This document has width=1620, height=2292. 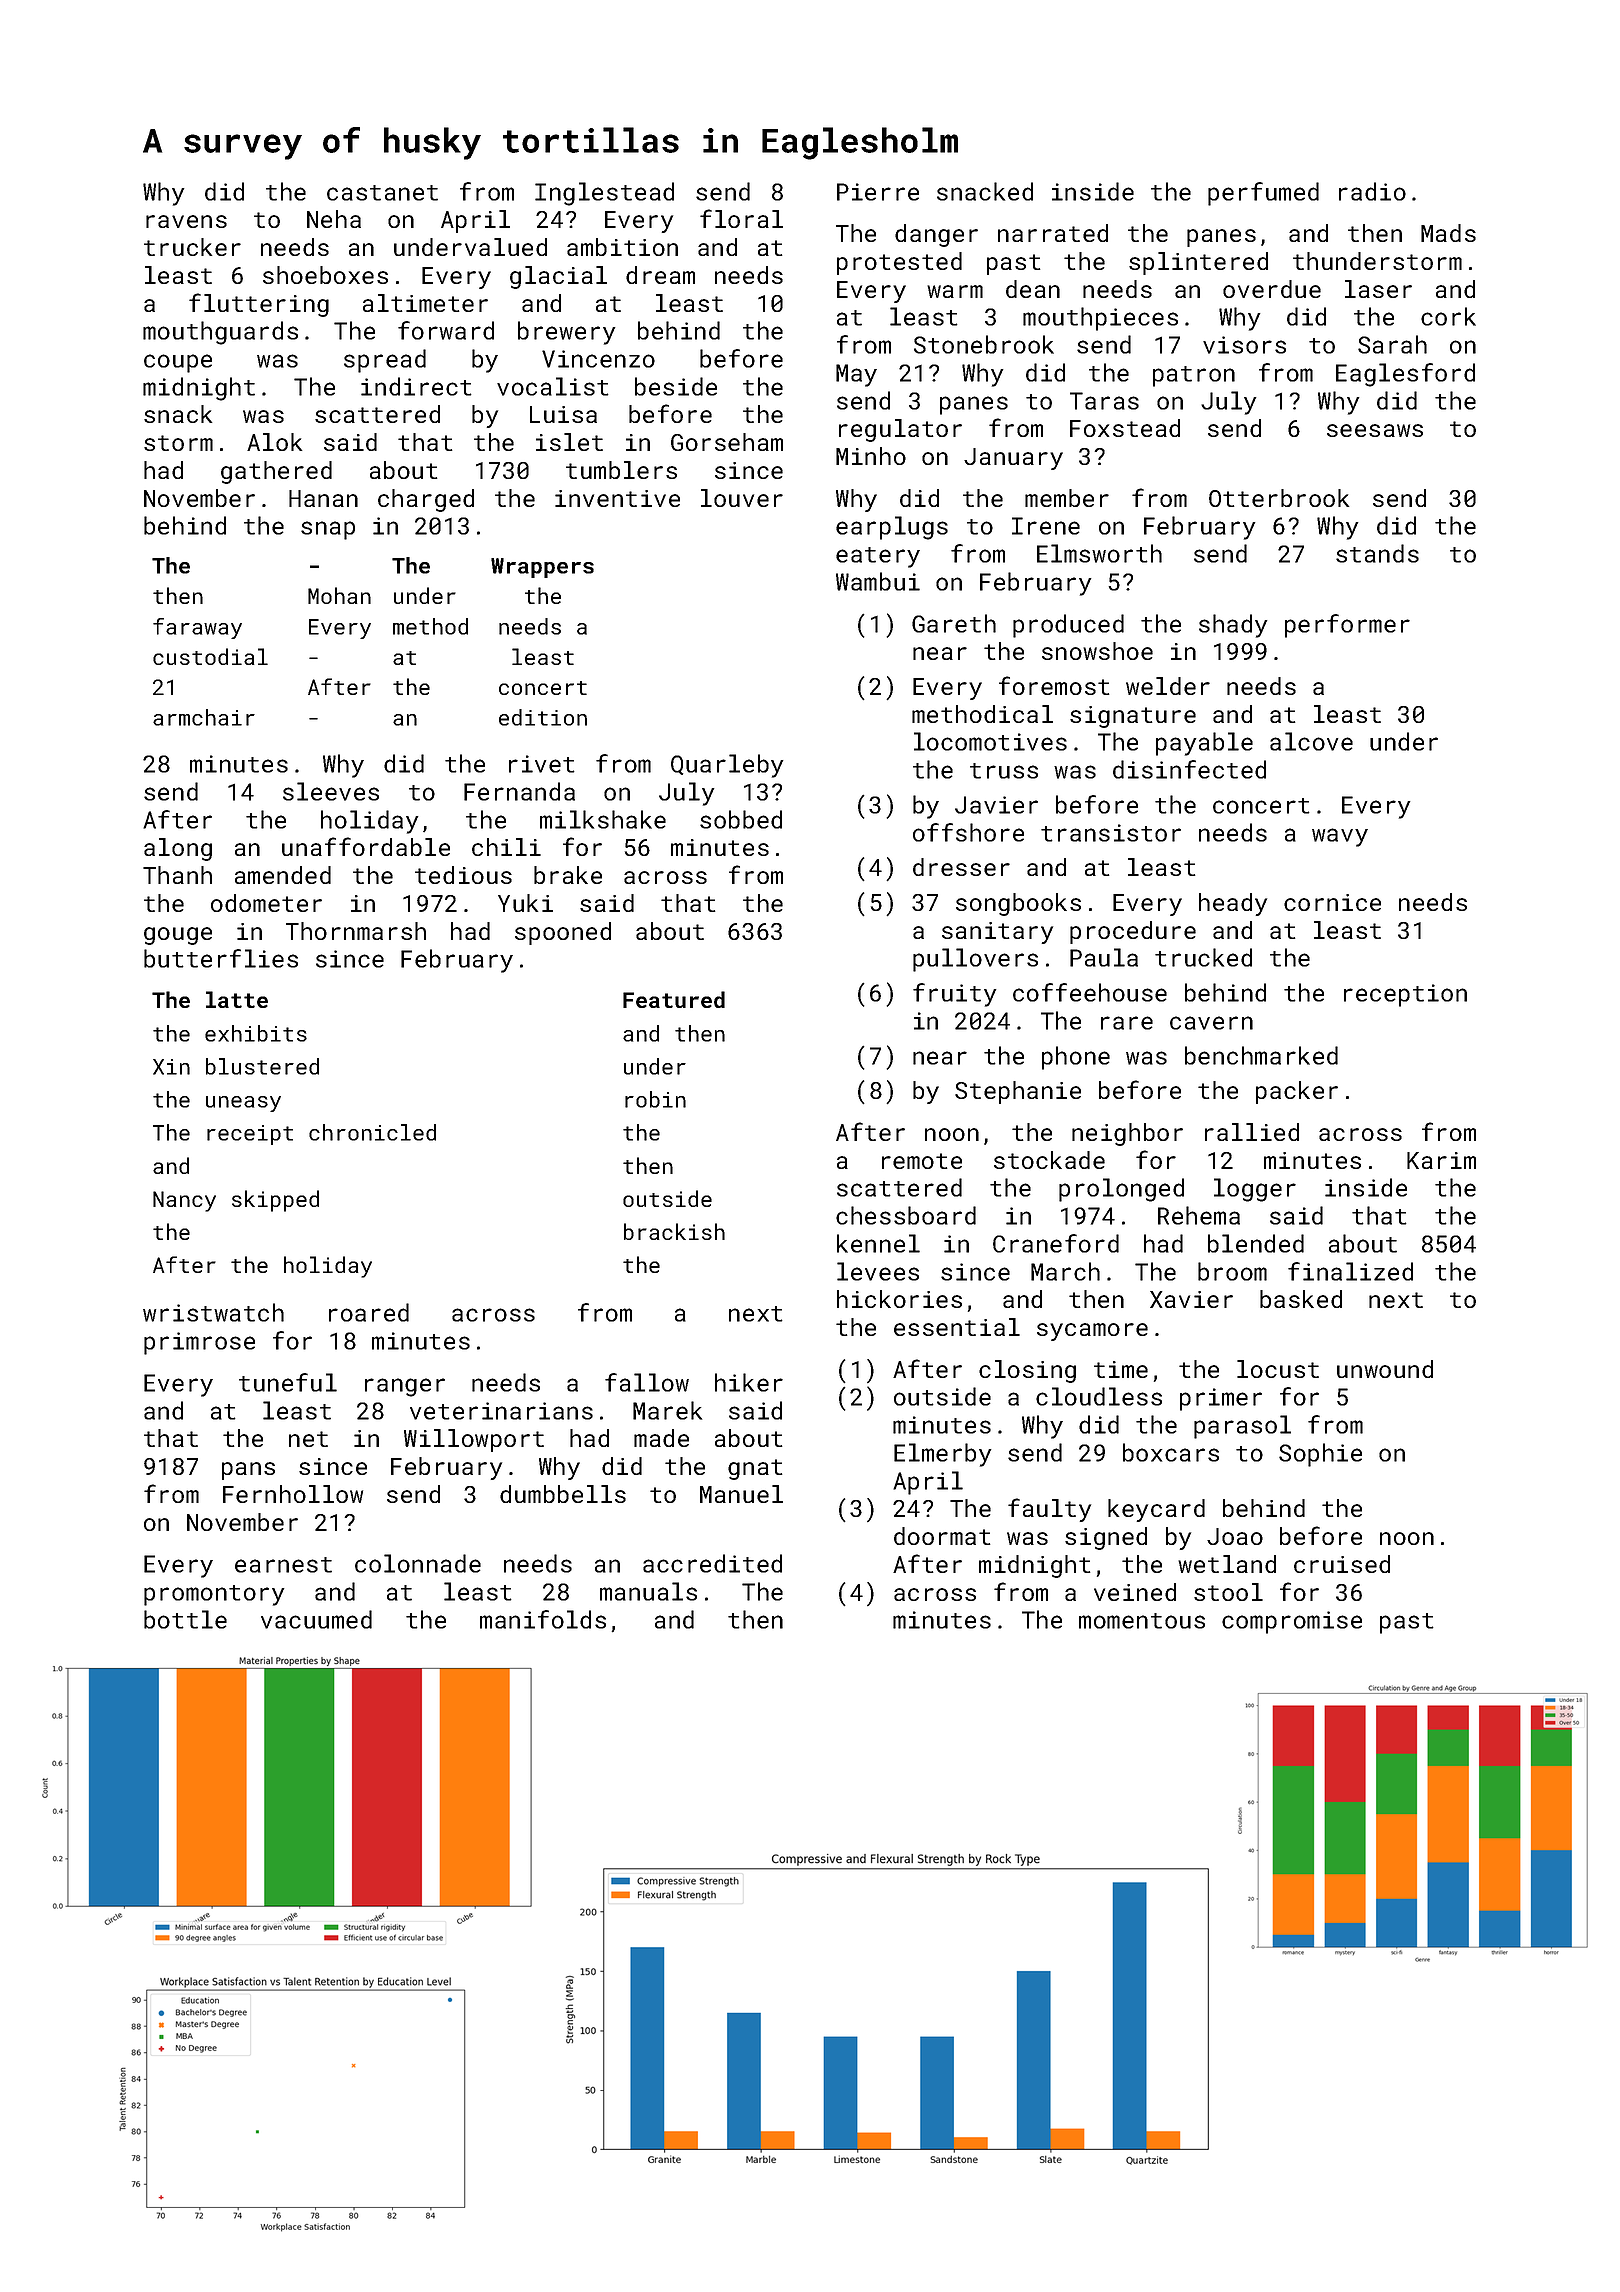 I want to click on promontory, so click(x=214, y=1595).
